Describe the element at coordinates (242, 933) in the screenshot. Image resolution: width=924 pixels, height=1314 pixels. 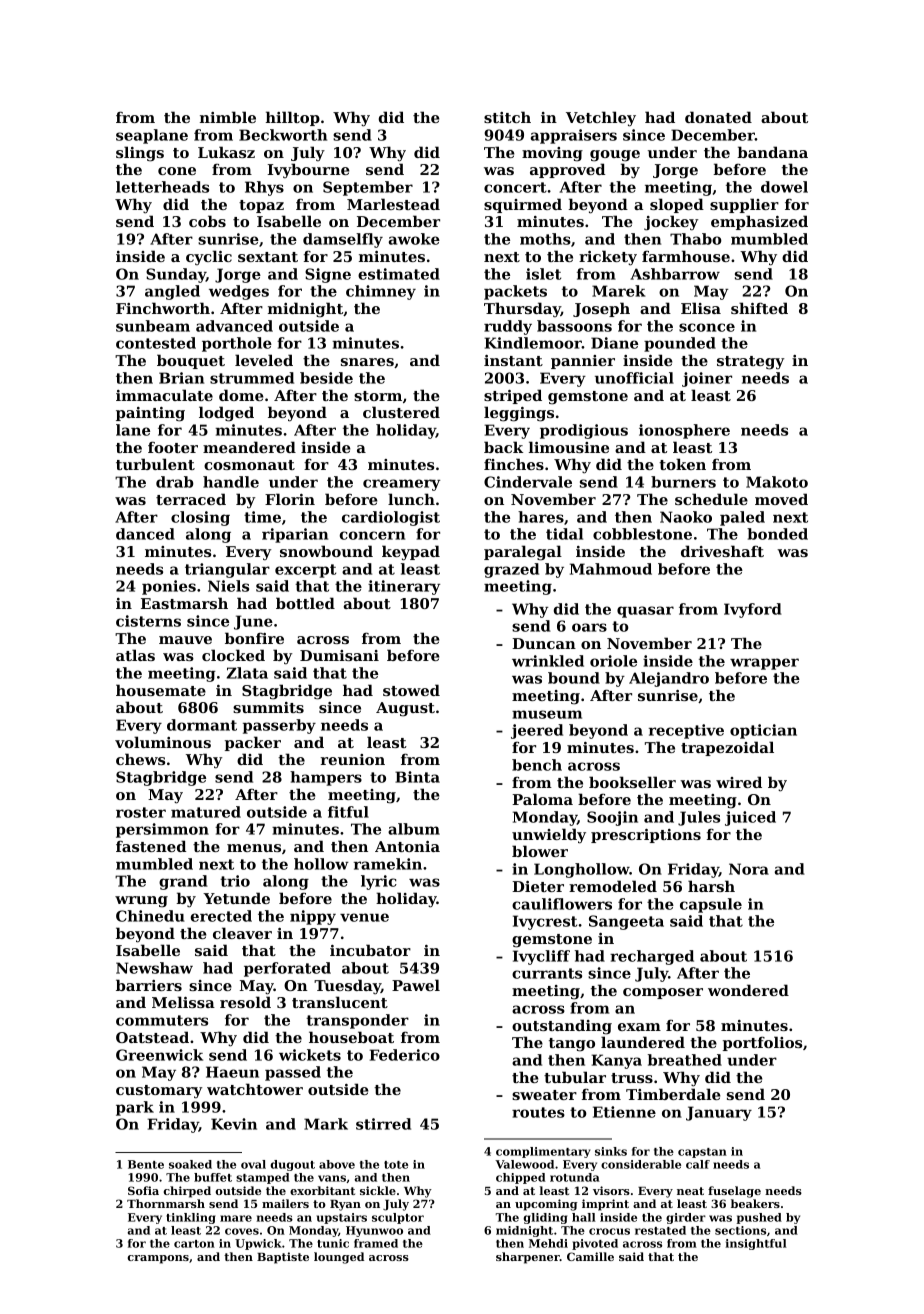
I see `cleaver` at that location.
